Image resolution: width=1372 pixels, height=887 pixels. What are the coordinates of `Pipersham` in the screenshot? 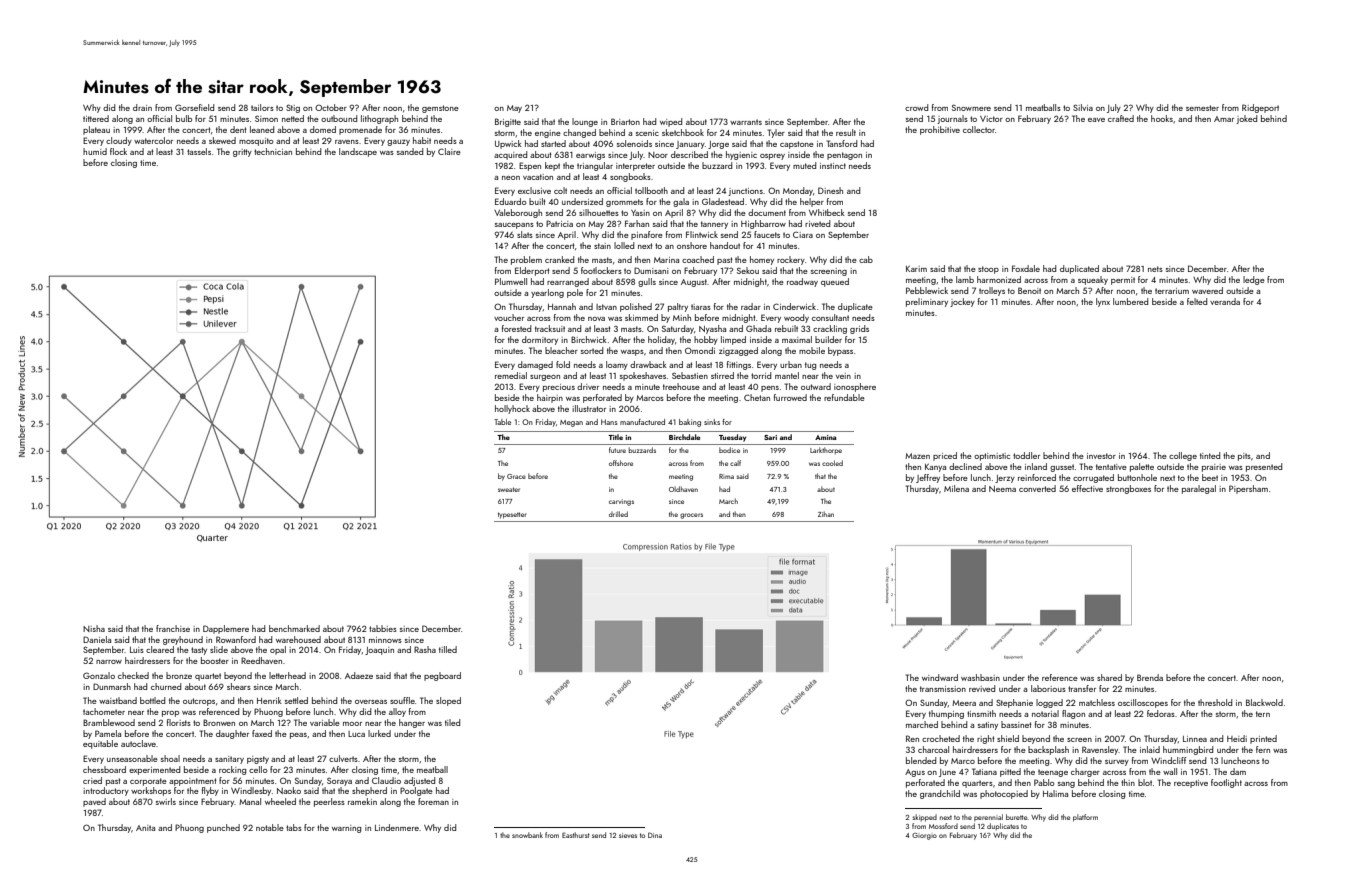 It's located at (1248, 489).
